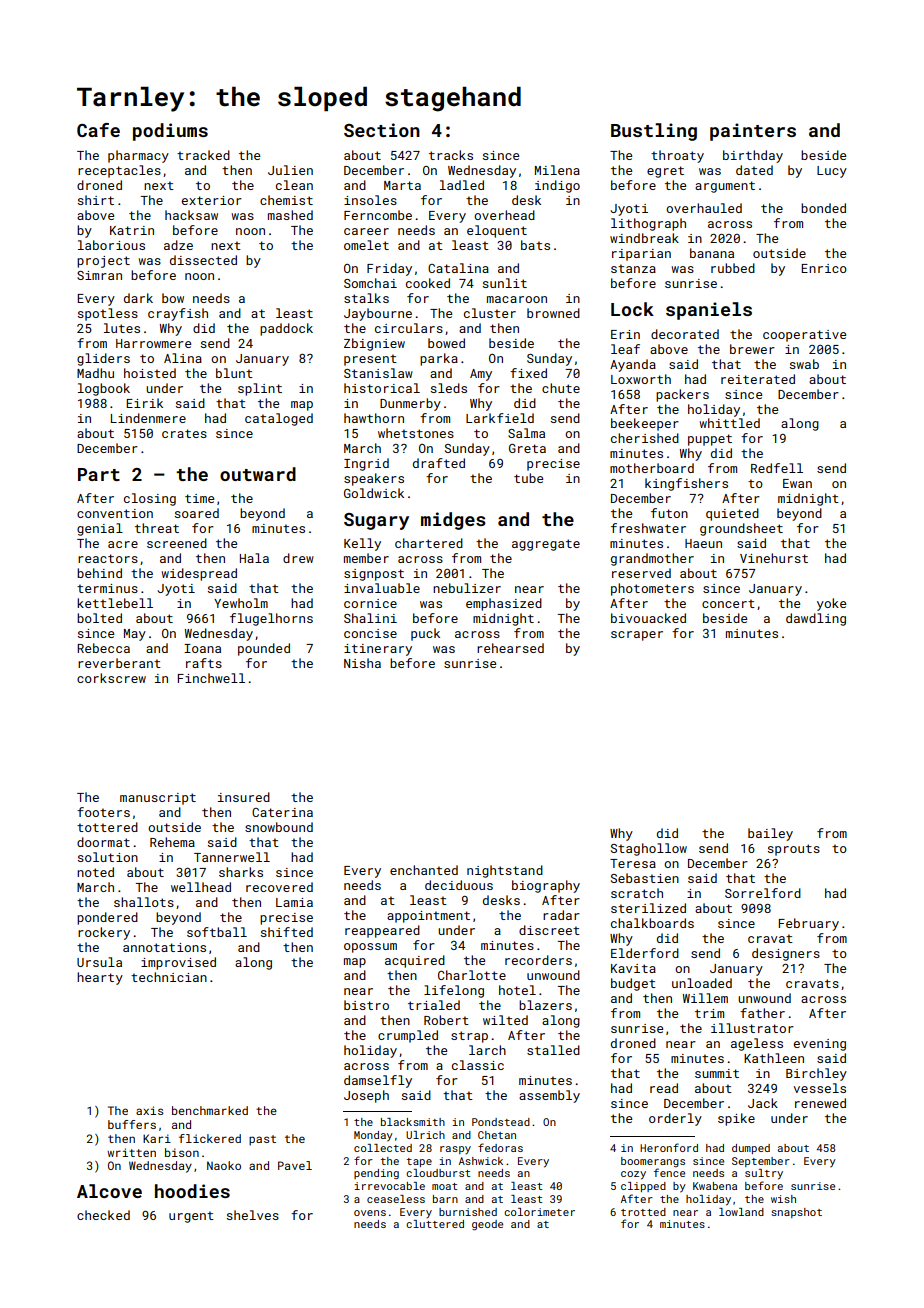 This screenshot has height=1308, width=924. What do you see at coordinates (99, 275) in the screenshot?
I see `Simran` at bounding box center [99, 275].
